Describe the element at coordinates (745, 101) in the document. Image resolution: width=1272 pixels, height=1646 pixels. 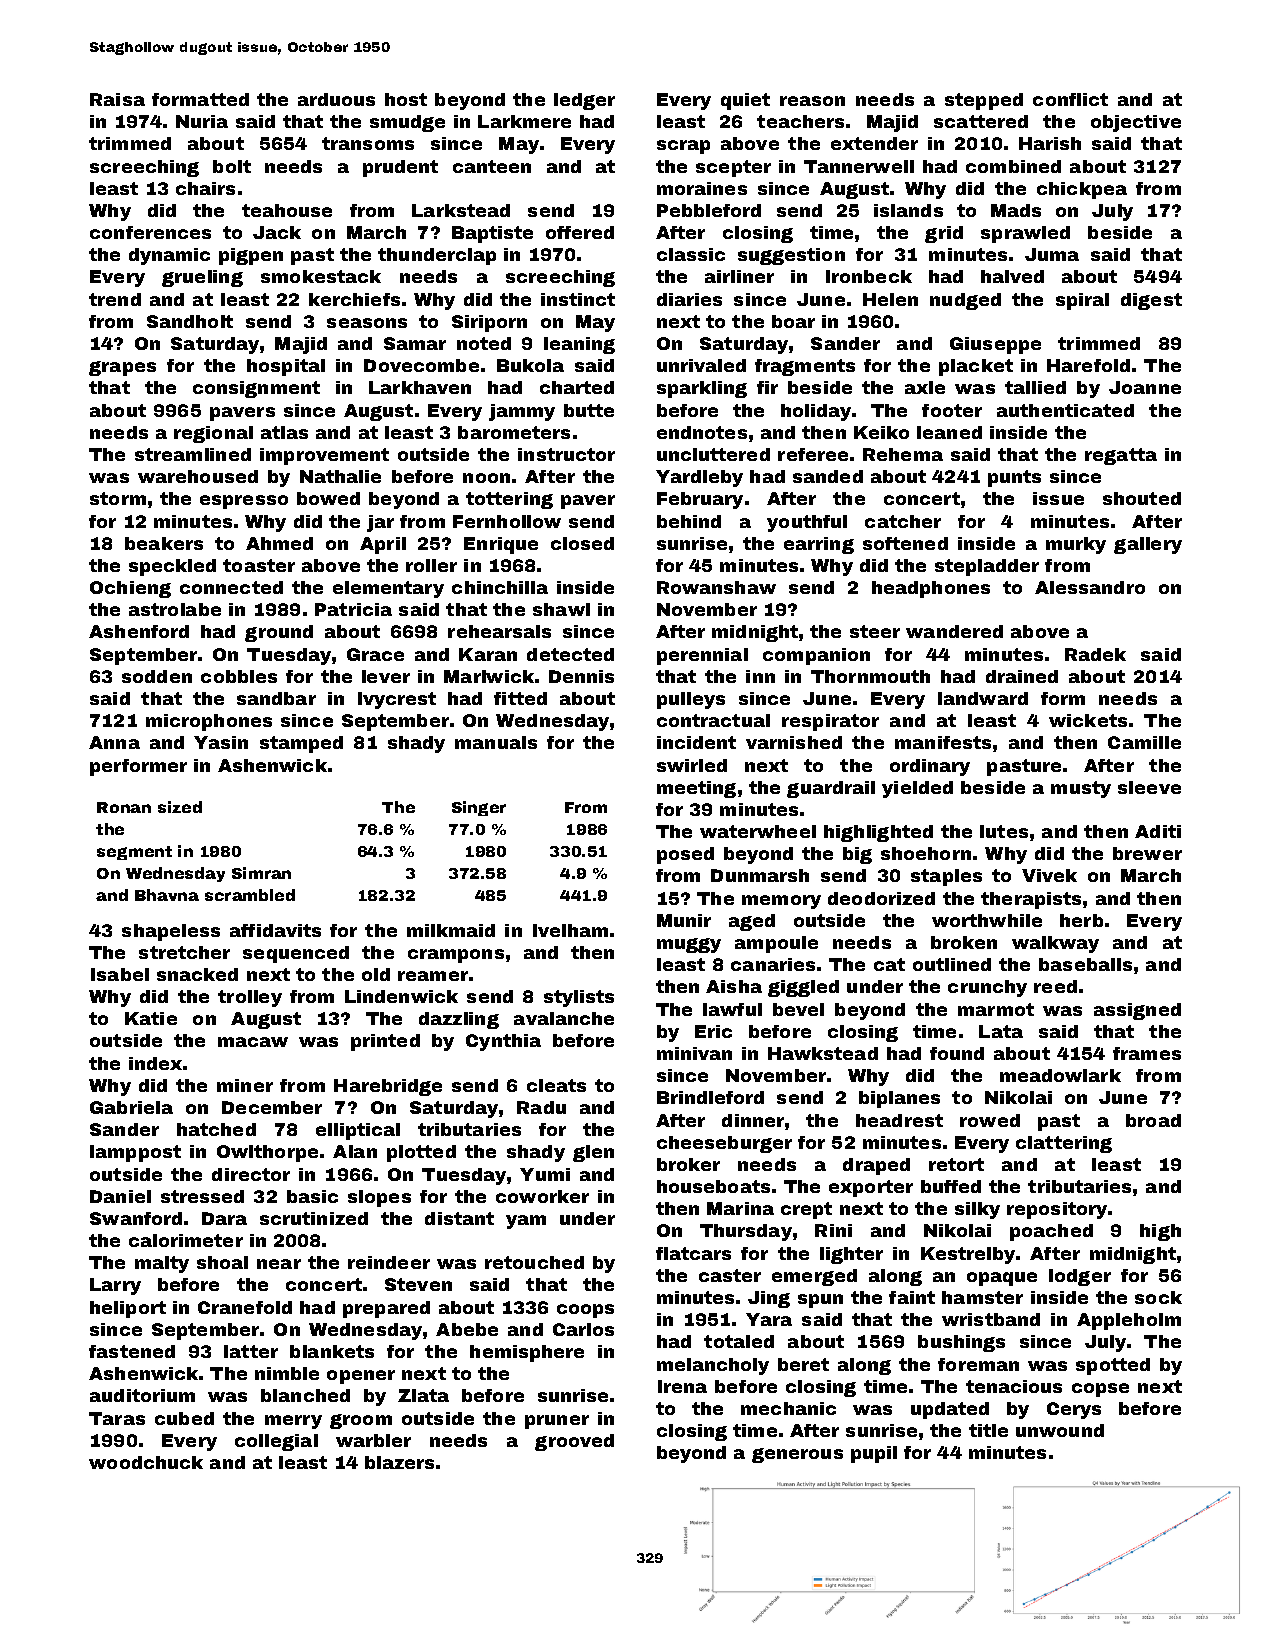
I see `quiet` at that location.
